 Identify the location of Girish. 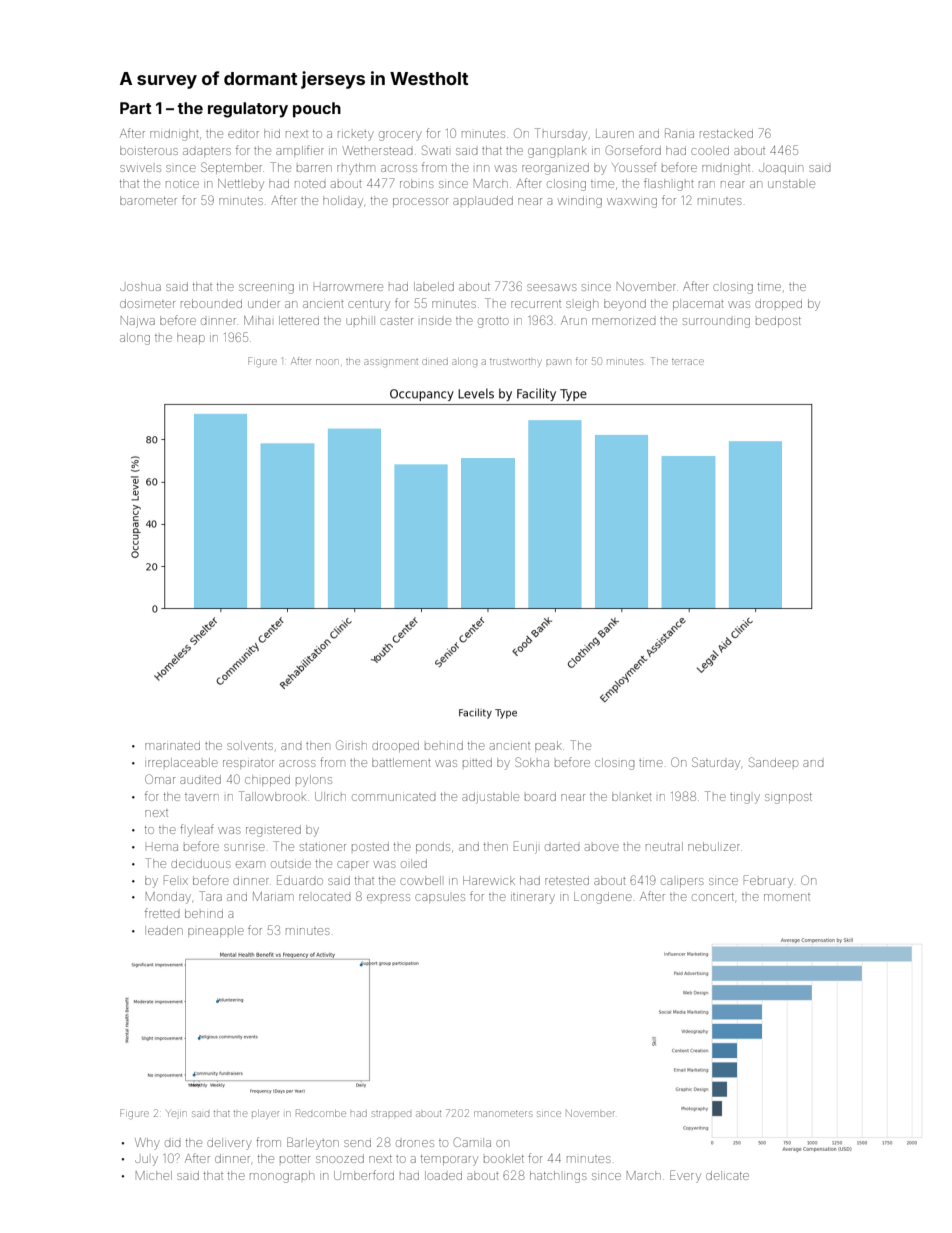
(351, 745).
